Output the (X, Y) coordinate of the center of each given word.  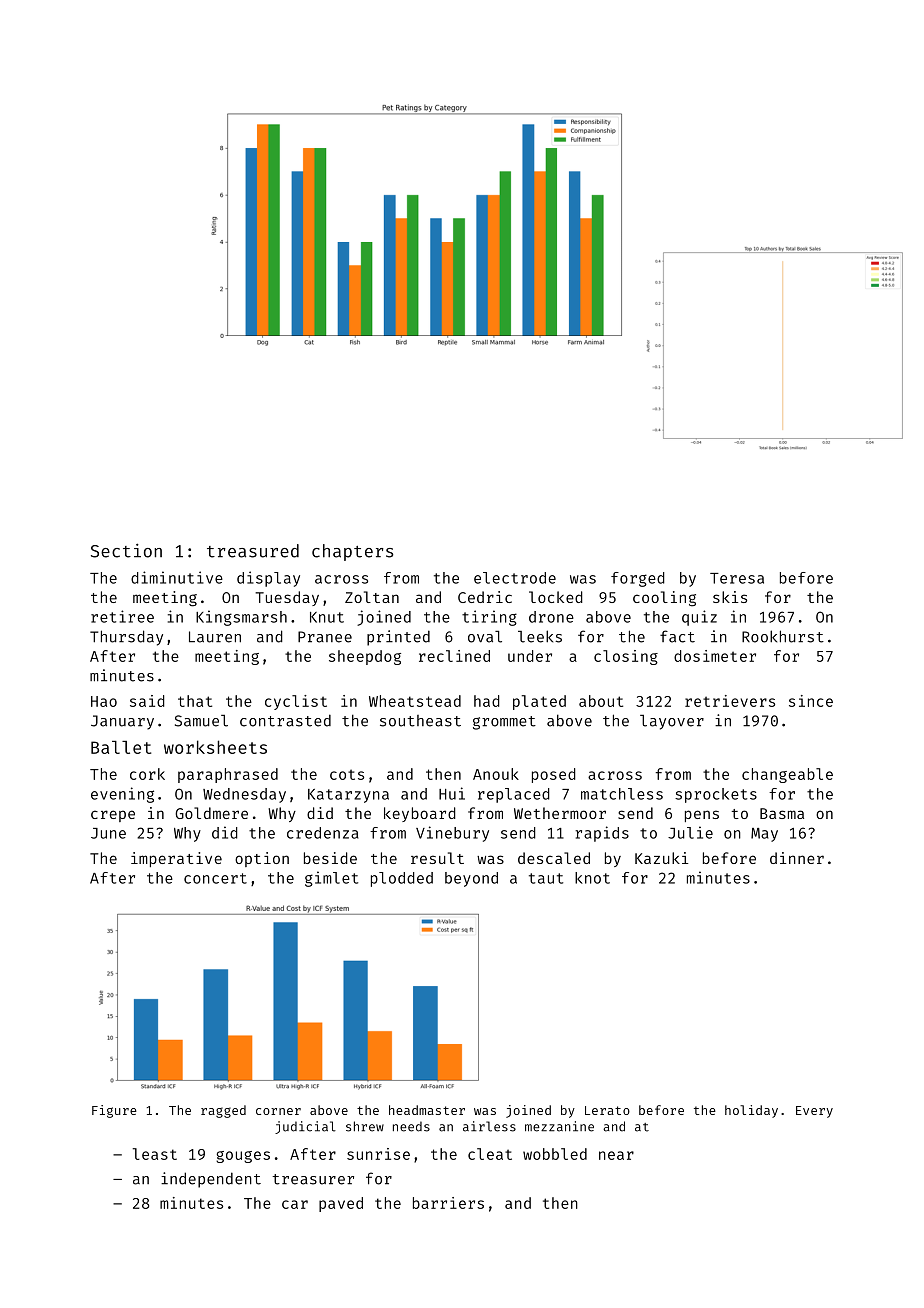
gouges (243, 1157)
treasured (253, 551)
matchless (622, 794)
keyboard (420, 814)
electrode (515, 578)
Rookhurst (783, 636)
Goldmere (211, 813)
